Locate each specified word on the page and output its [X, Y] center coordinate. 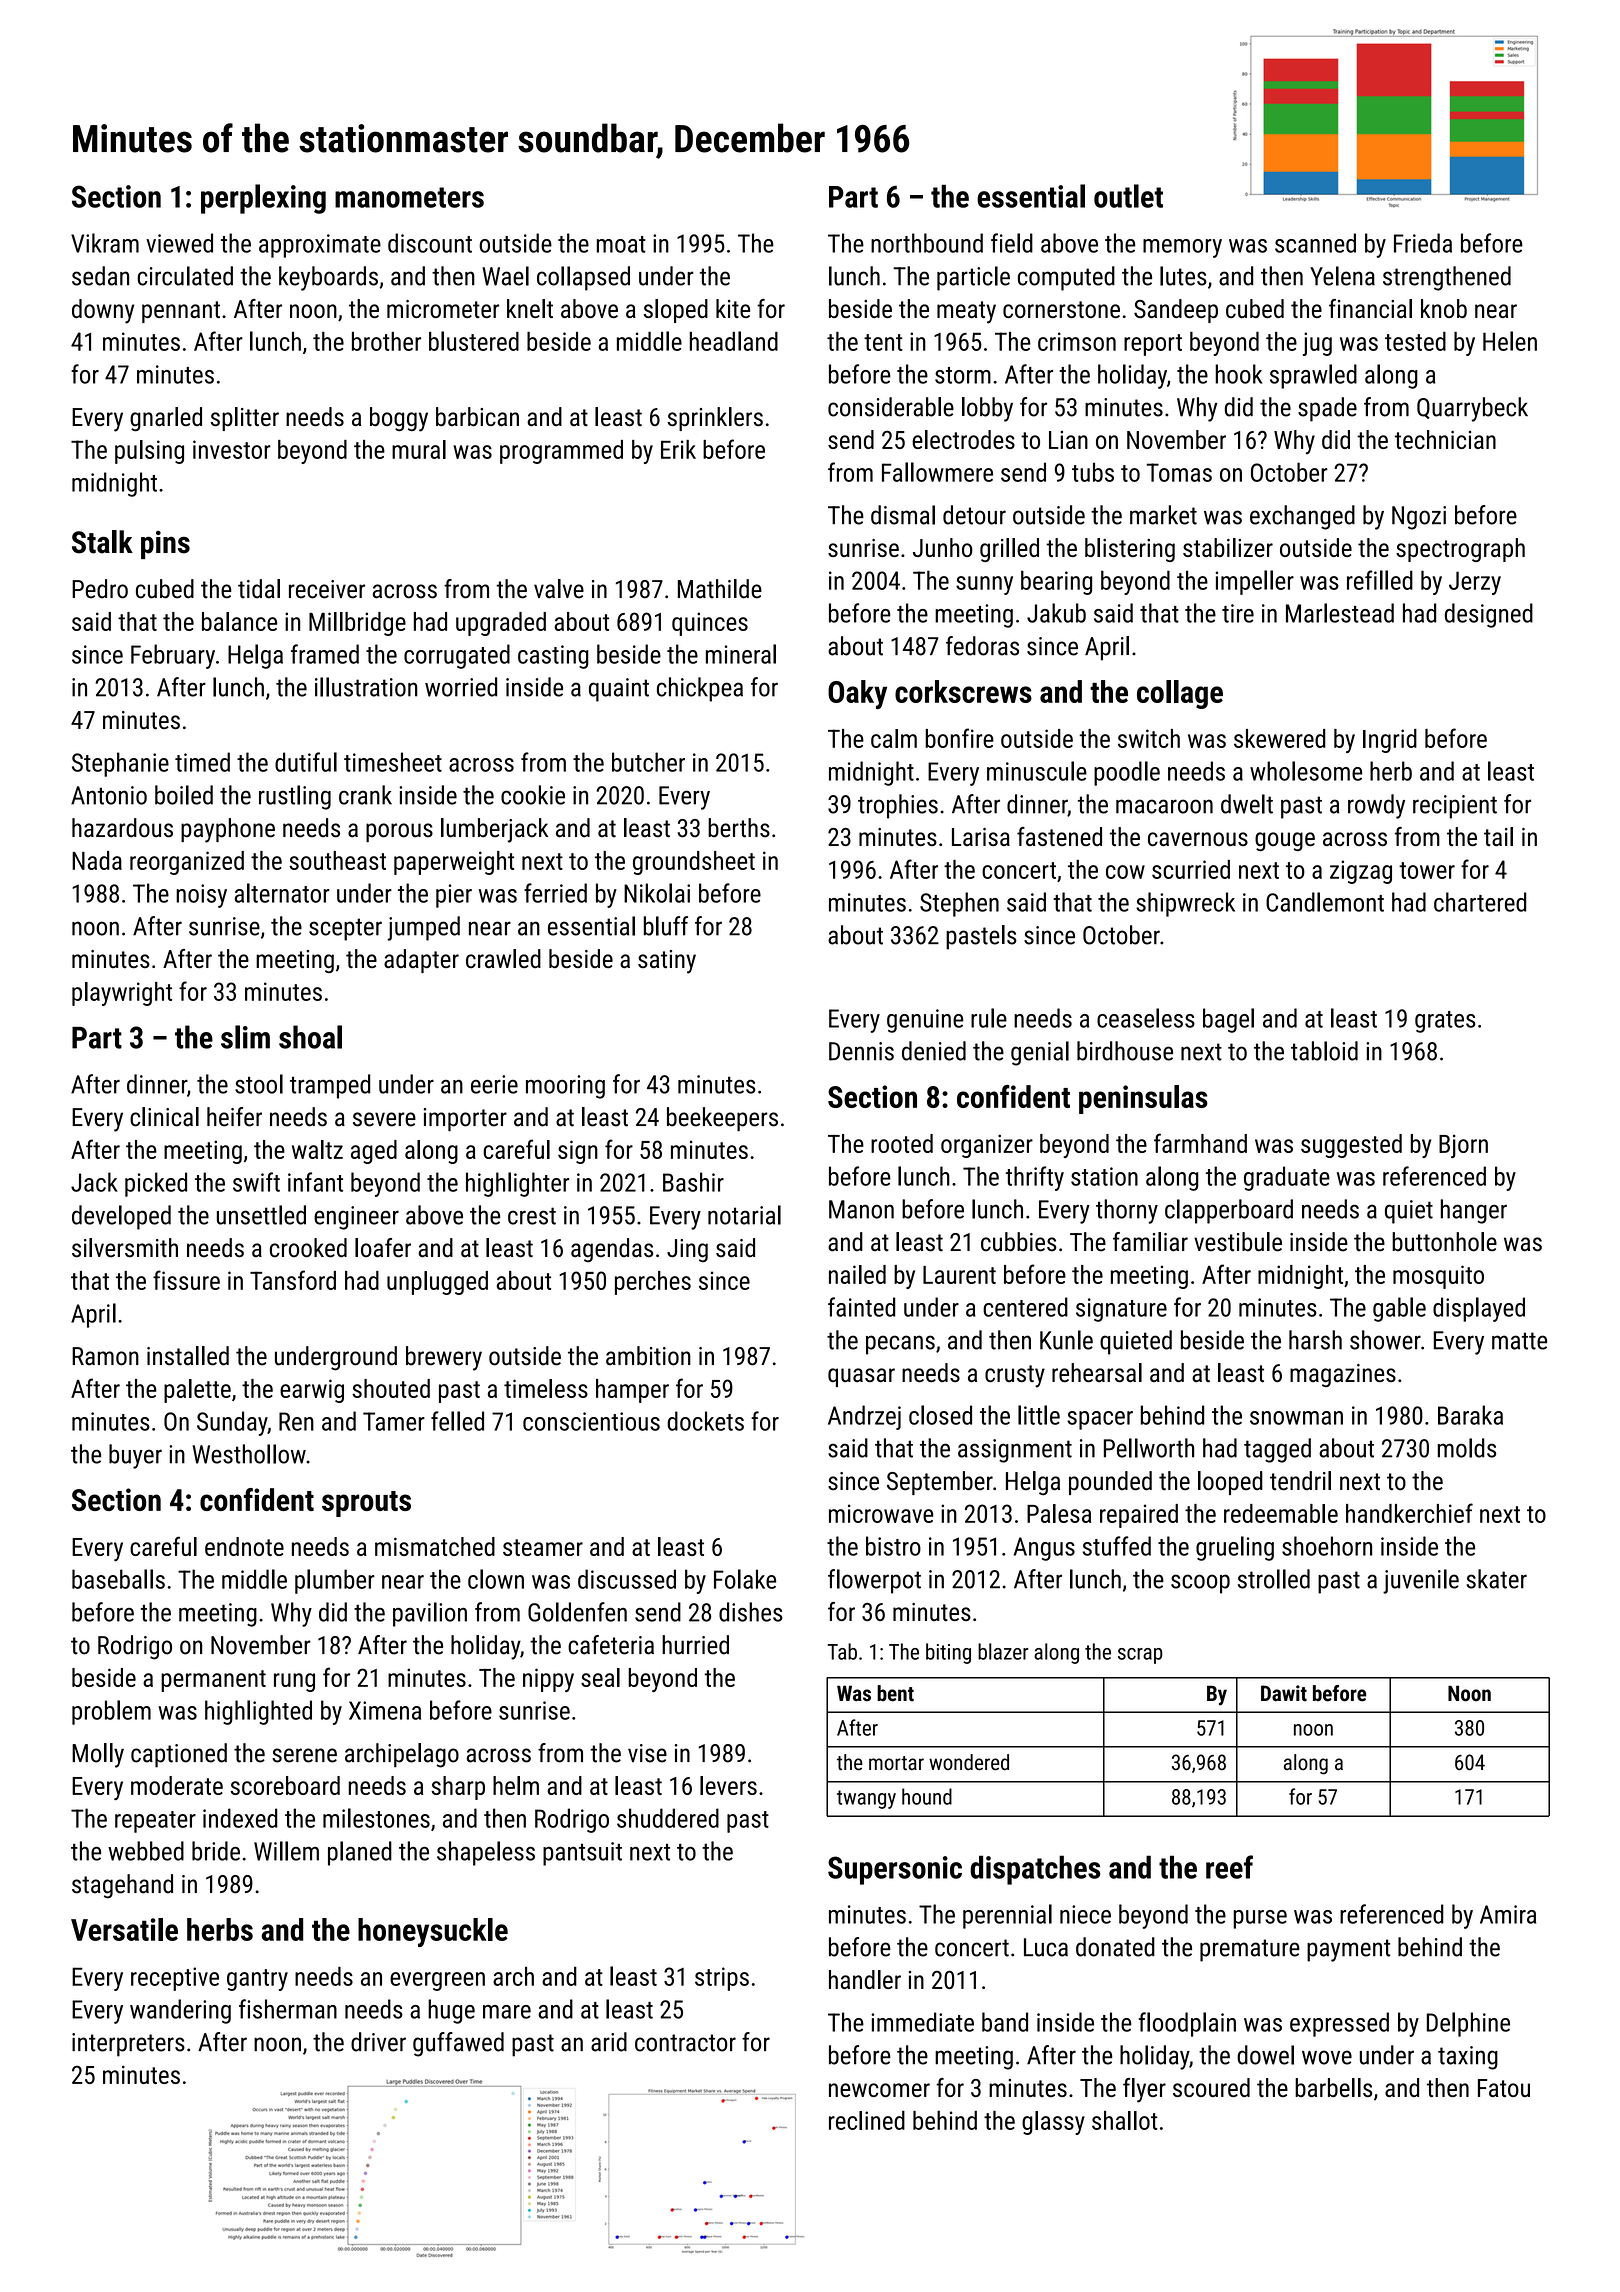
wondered [969, 1762]
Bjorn [1463, 1146]
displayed [1479, 1309]
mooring [565, 1087]
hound [927, 1796]
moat [621, 244]
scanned [1315, 243]
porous [399, 832]
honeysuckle [433, 1932]
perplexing [263, 199]
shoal [310, 1037]
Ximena [385, 1710]
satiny [667, 962]
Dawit [1284, 1693]
